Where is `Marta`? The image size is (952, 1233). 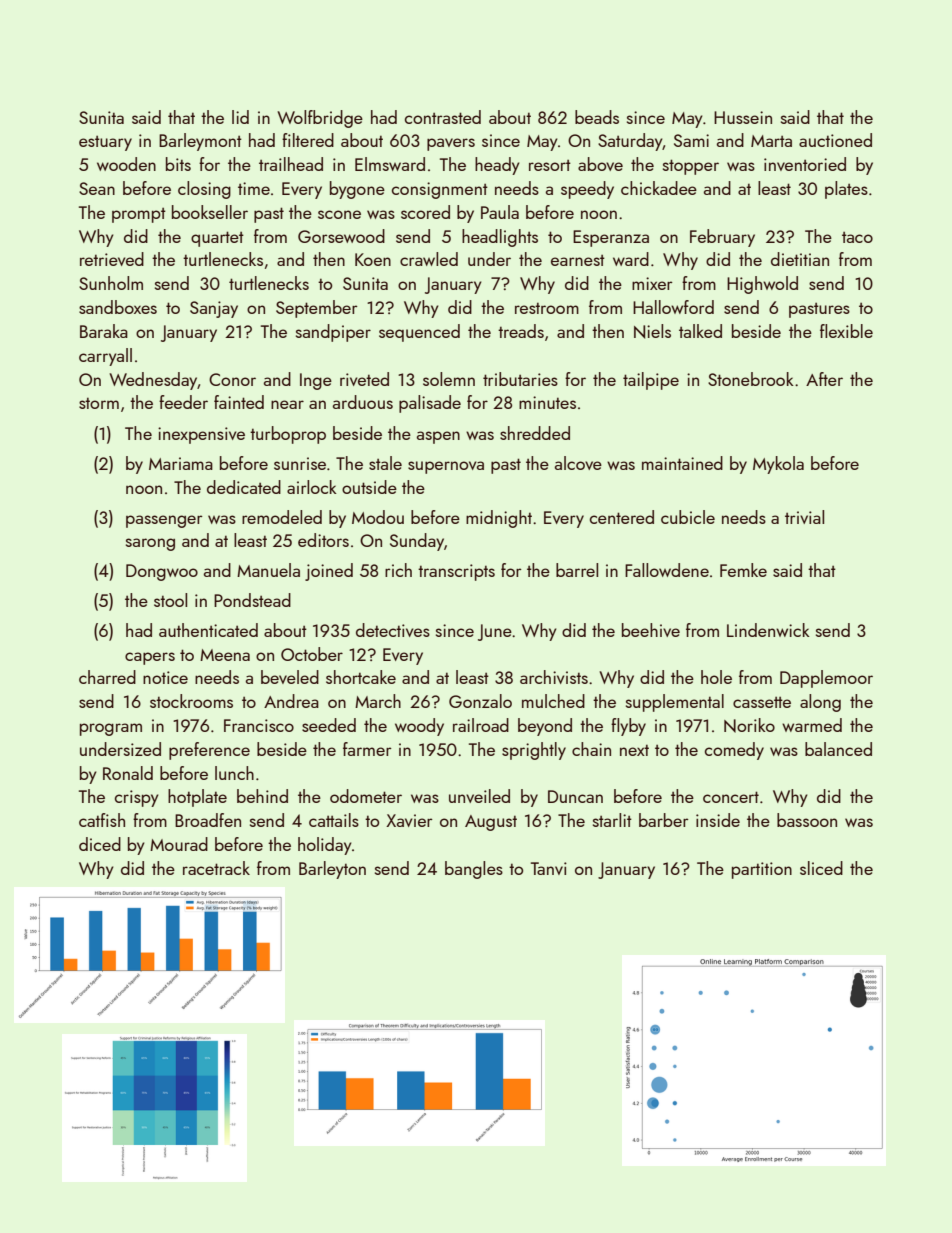
Marta is located at coordinates (771, 141).
